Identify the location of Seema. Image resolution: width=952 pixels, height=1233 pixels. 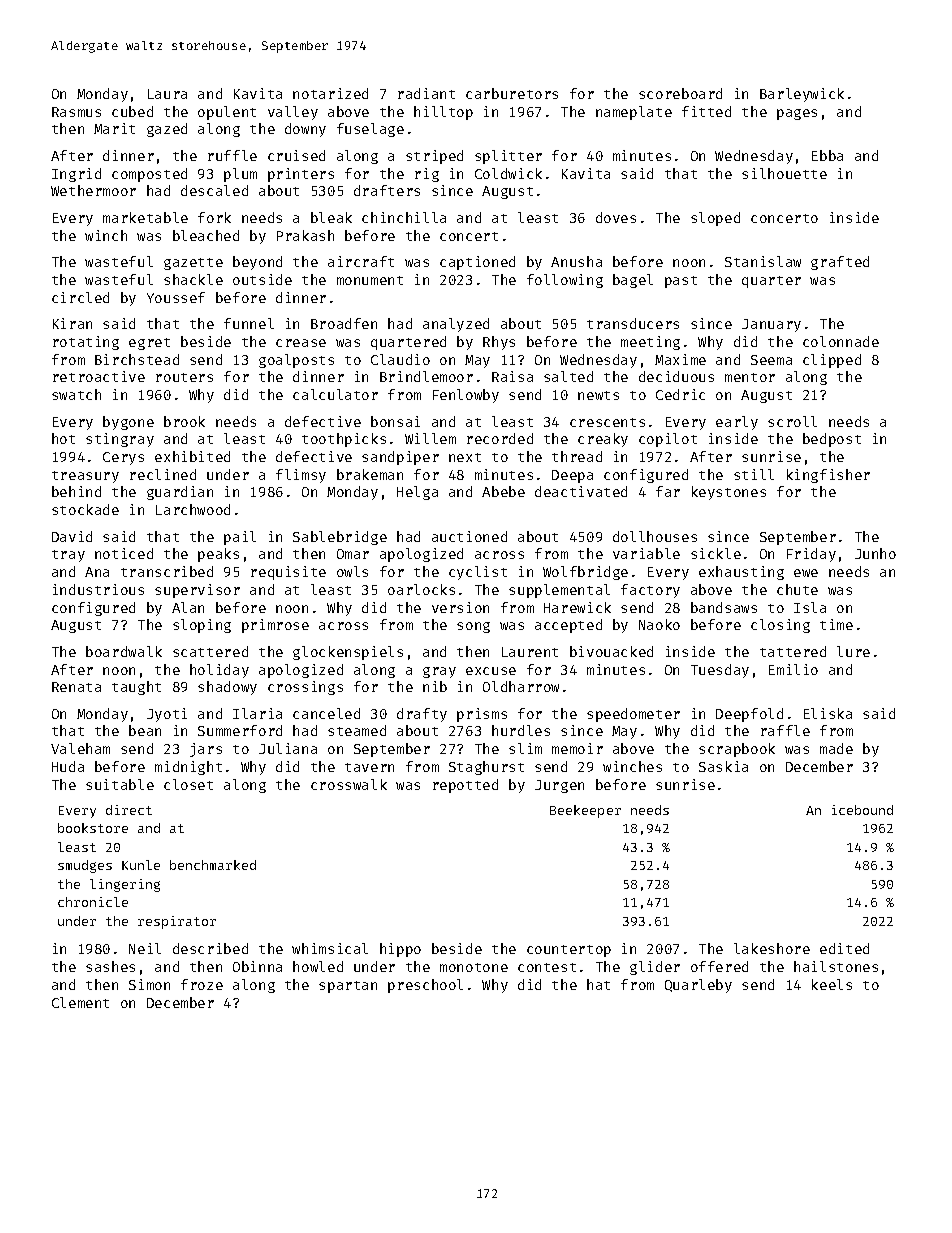
(771, 360).
